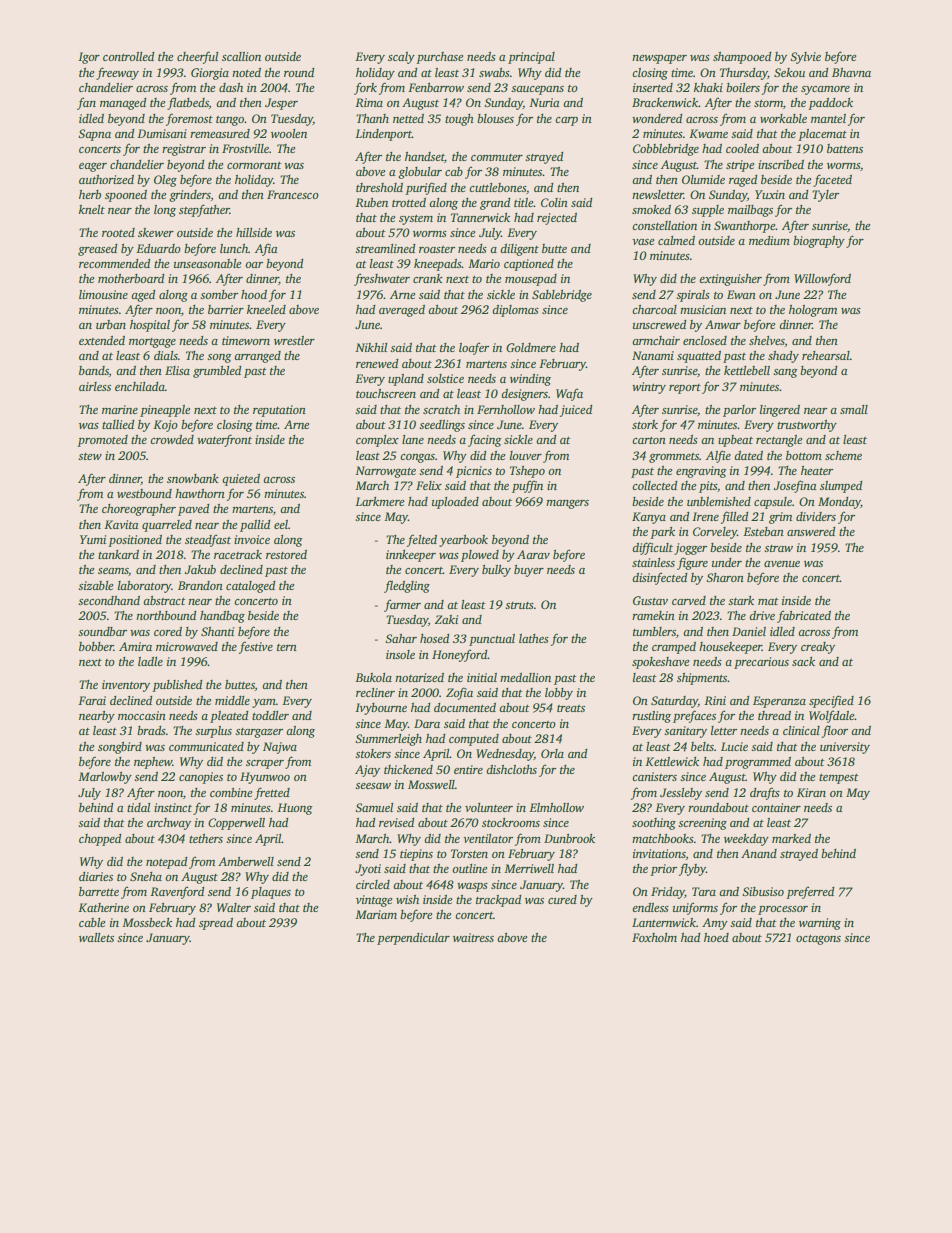  I want to click on Sablebridge, so click(562, 296).
